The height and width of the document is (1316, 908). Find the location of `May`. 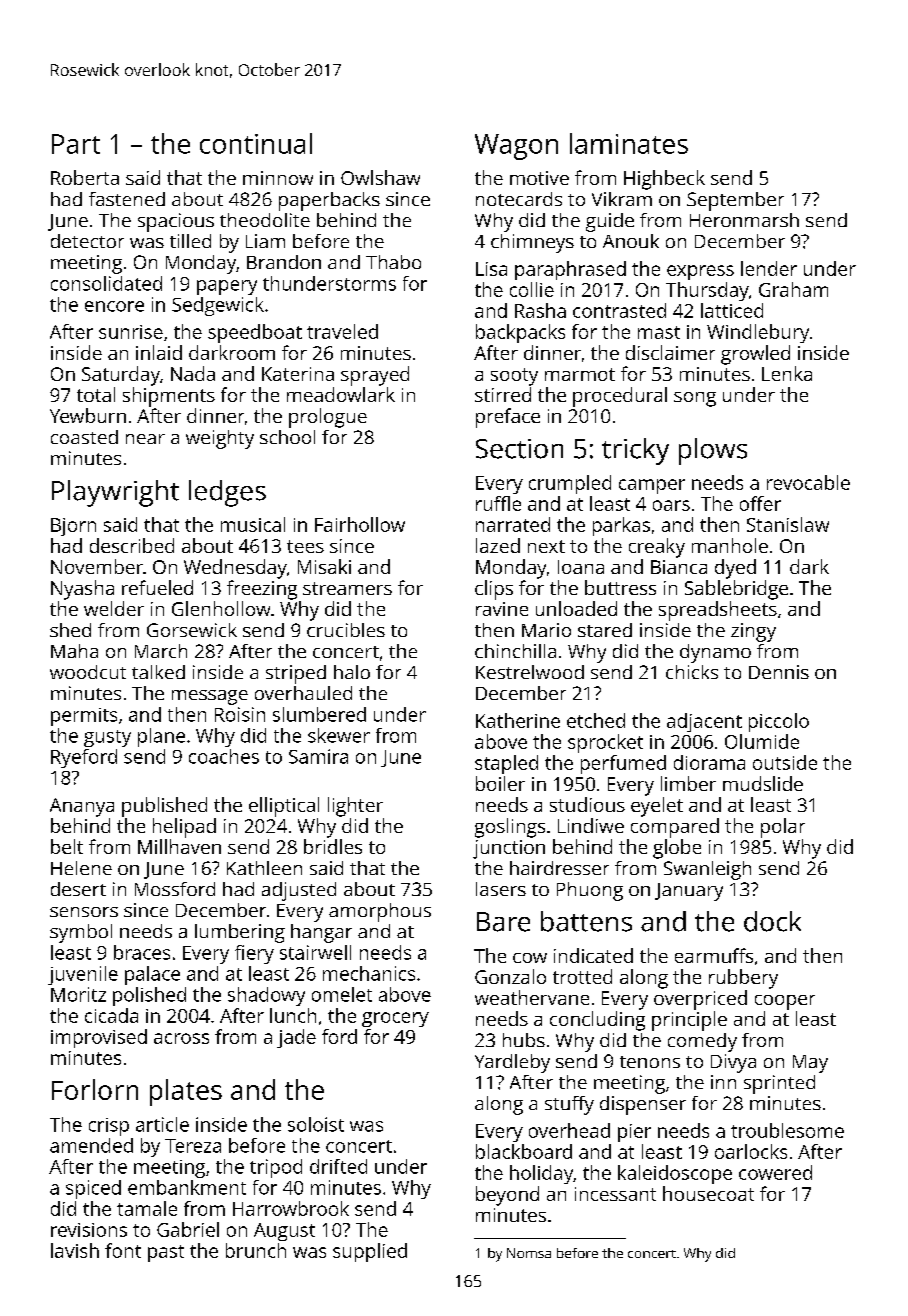

May is located at coordinates (810, 1064).
